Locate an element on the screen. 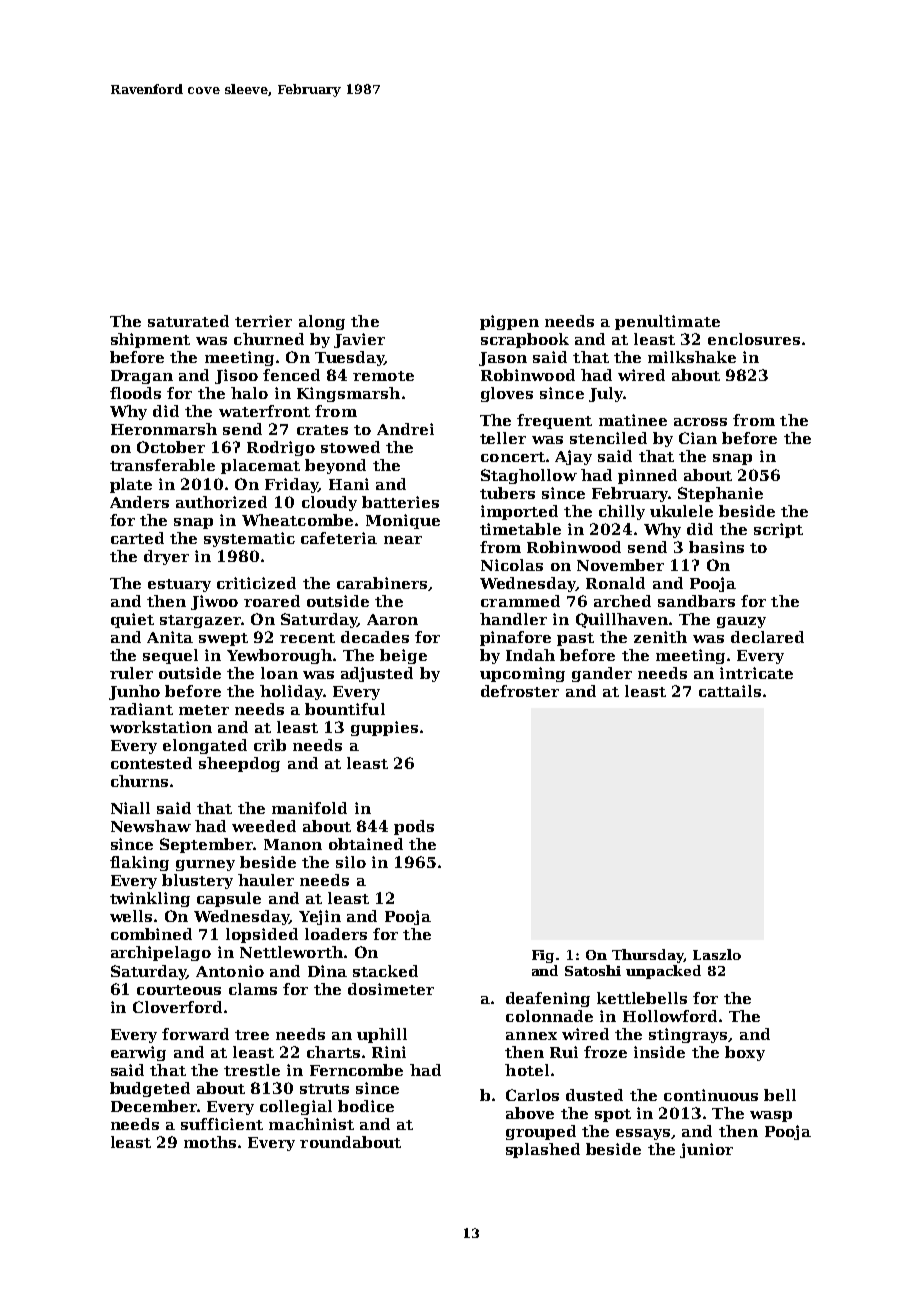  July is located at coordinates (606, 394).
